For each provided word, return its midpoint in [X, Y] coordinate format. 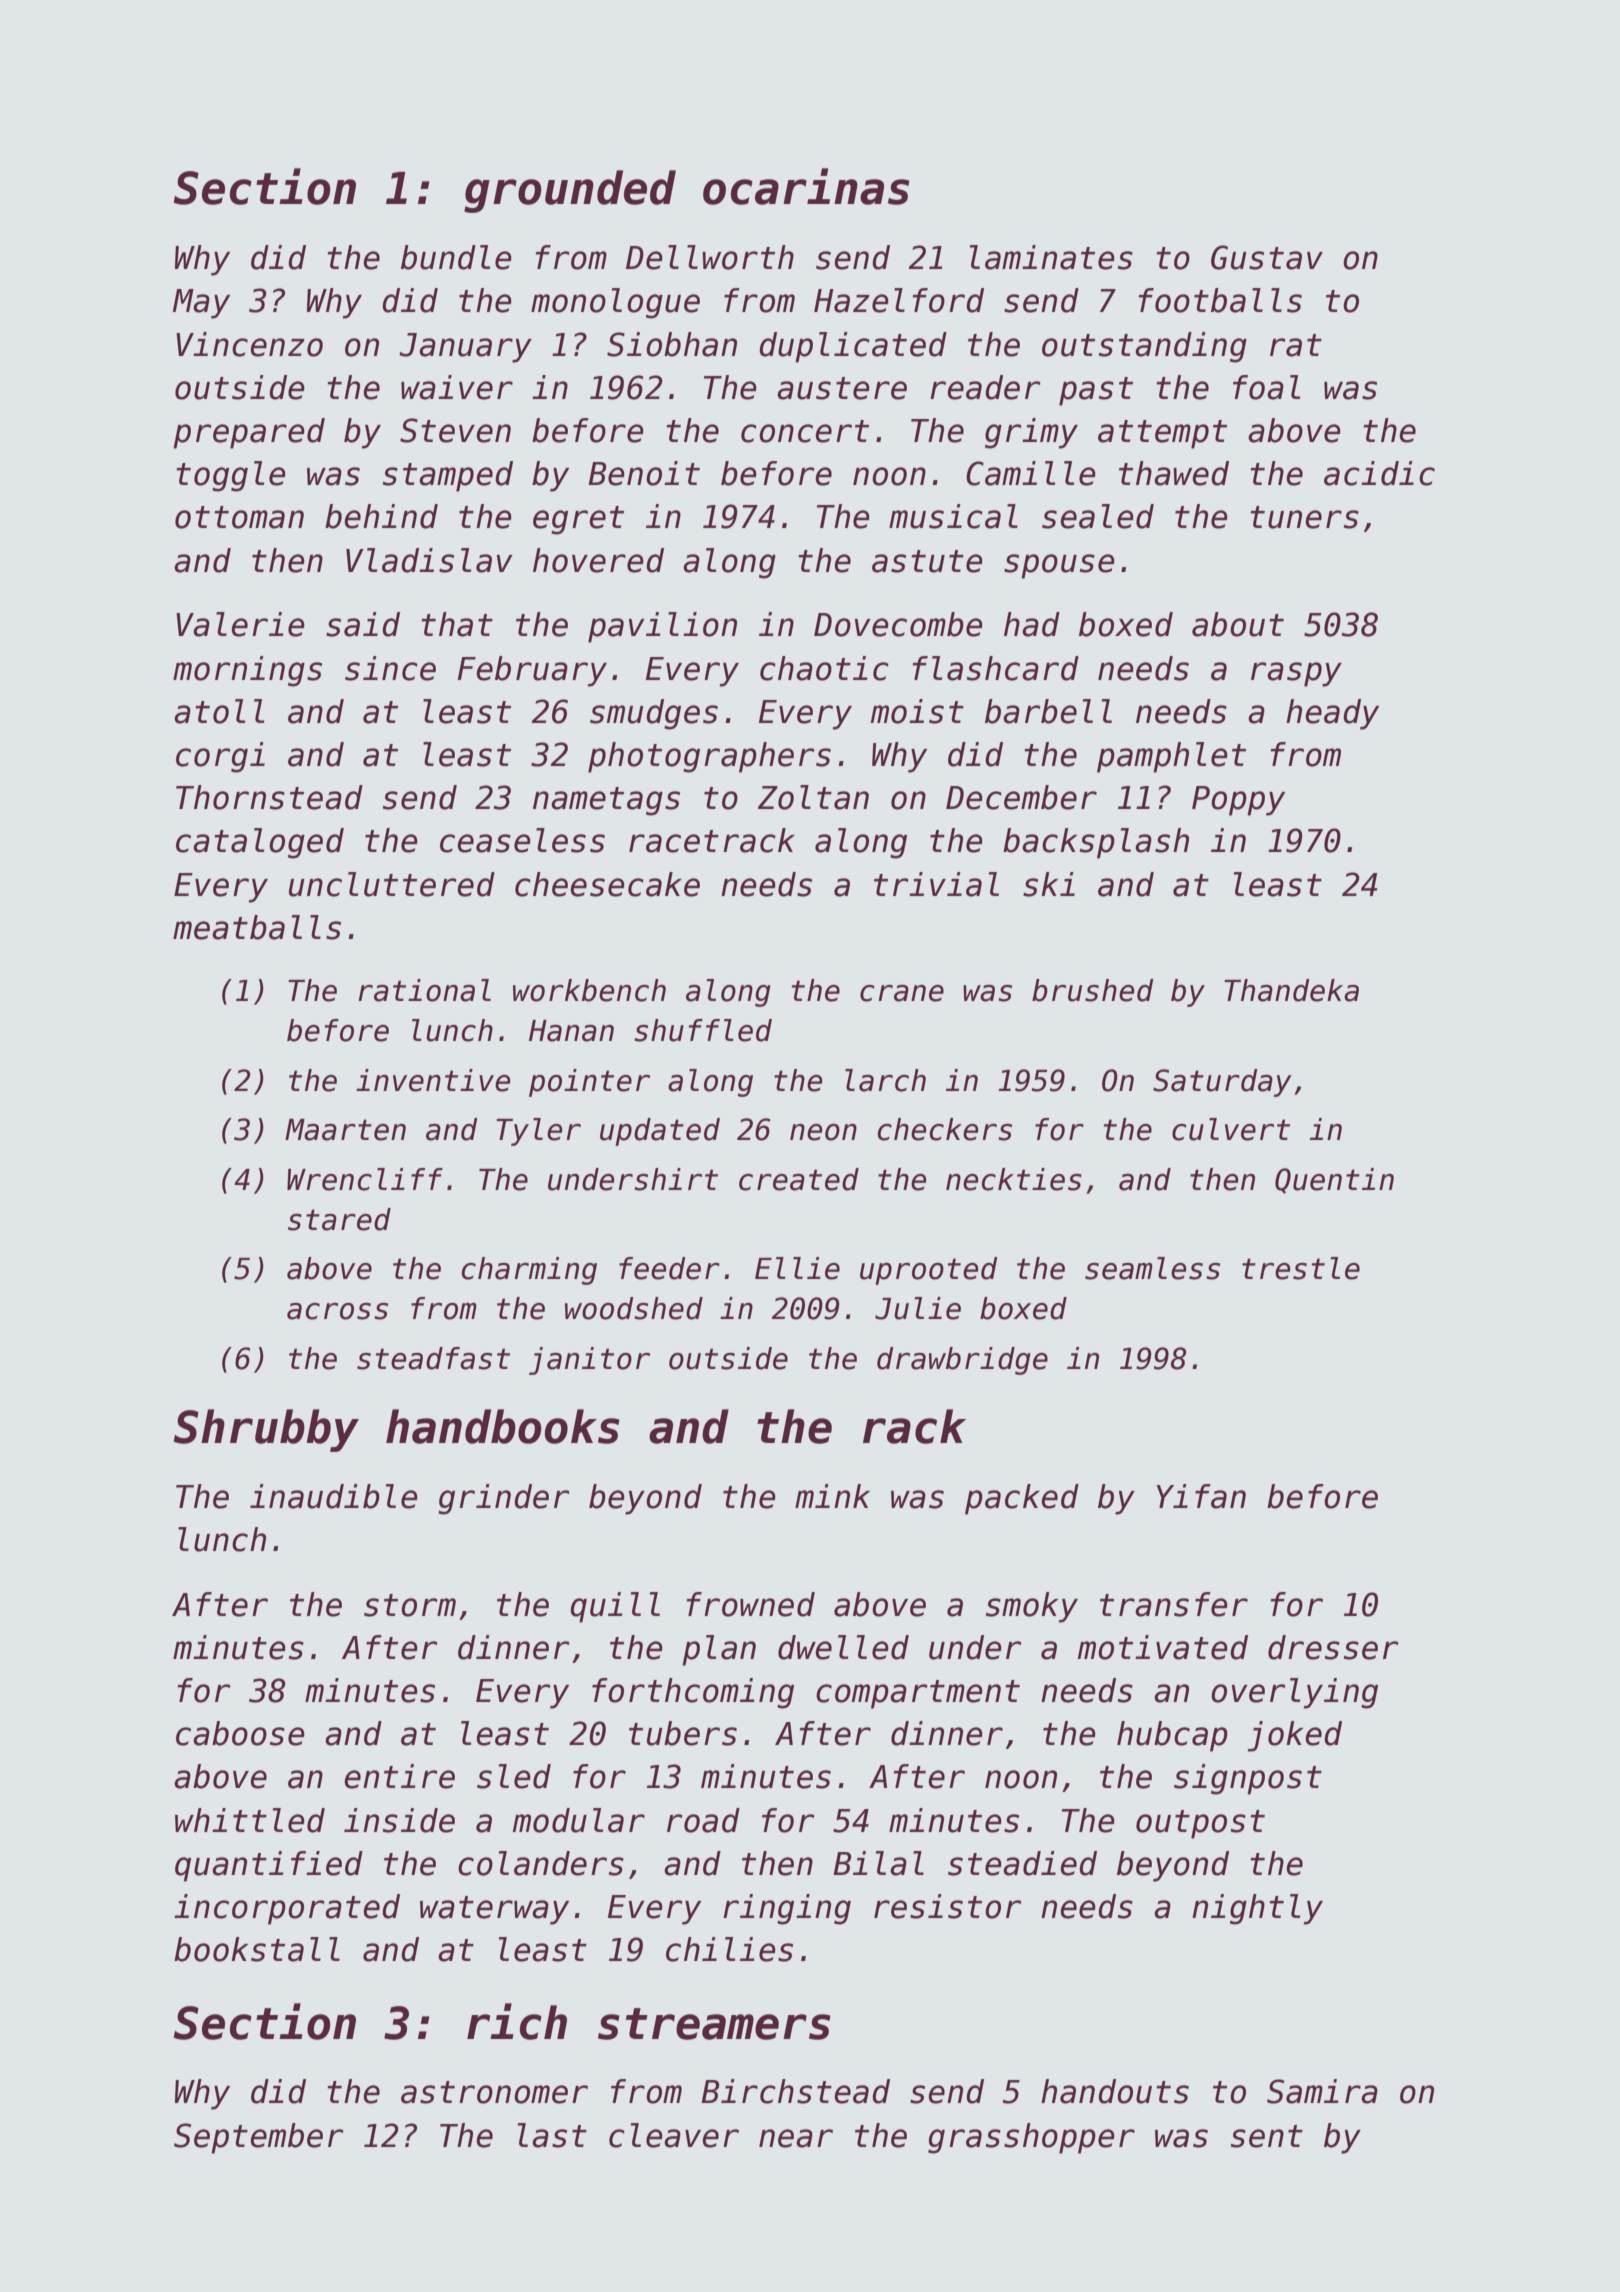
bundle [456, 257]
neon [823, 1132]
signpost [1248, 1779]
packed [1022, 1499]
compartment [918, 1694]
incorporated [287, 1909]
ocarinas [806, 186]
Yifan [1201, 1496]
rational [424, 990]
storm [410, 1605]
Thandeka [1291, 990]
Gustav [1267, 257]
